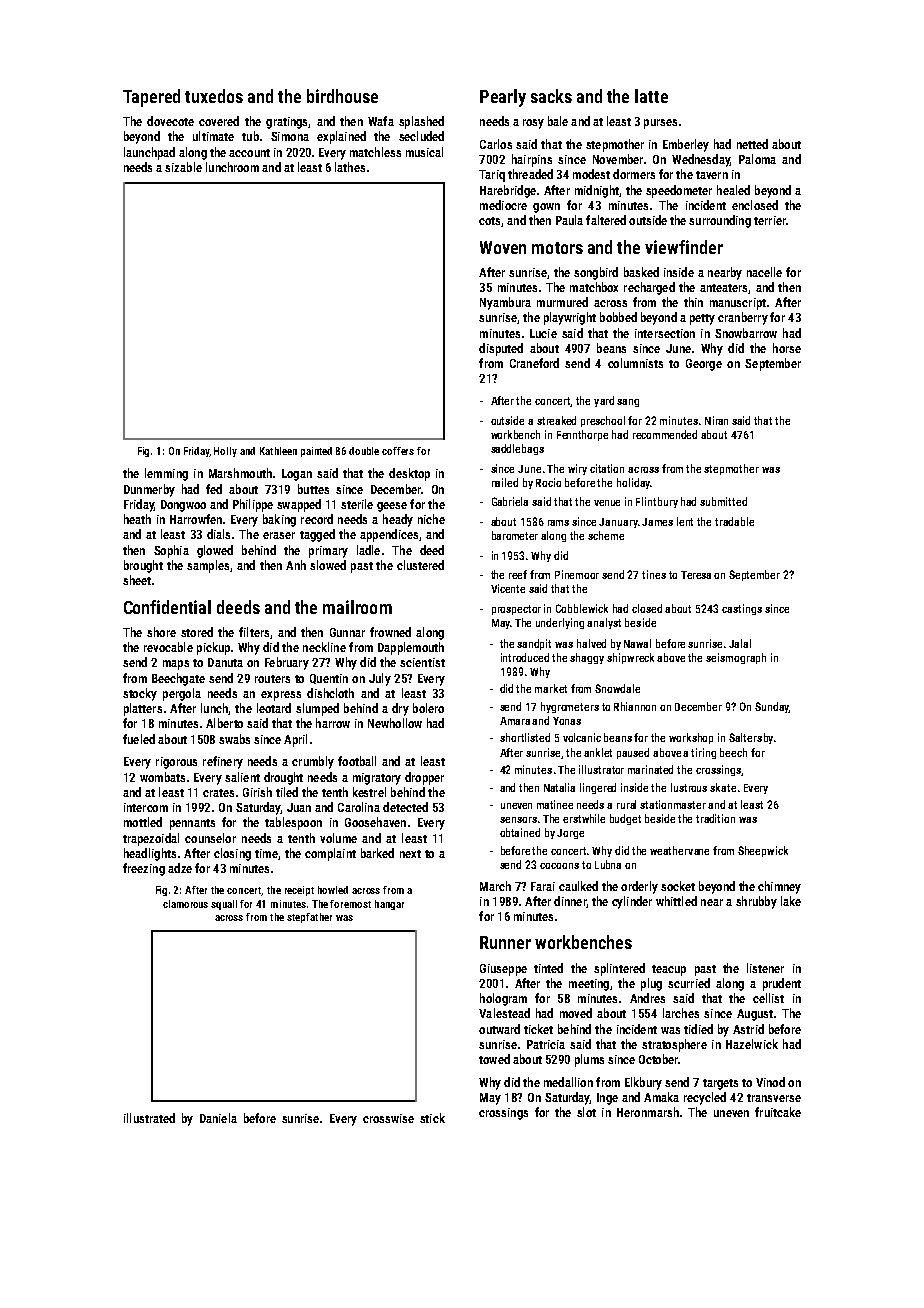 The image size is (924, 1308). I want to click on sacks, so click(551, 96).
